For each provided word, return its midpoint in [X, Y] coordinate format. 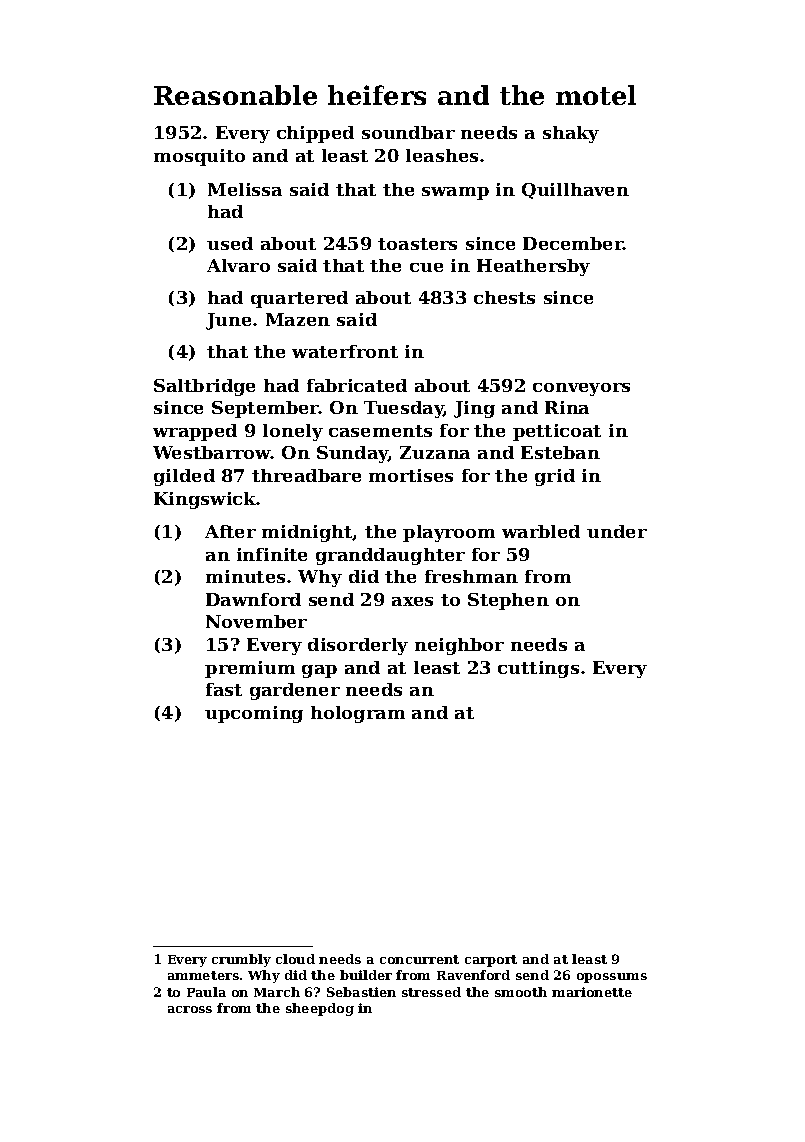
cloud [295, 959]
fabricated [357, 385]
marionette [592, 992]
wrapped [195, 432]
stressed [431, 992]
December [573, 243]
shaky [571, 134]
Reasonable [235, 95]
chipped [315, 134]
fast [224, 689]
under [617, 531]
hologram [358, 714]
